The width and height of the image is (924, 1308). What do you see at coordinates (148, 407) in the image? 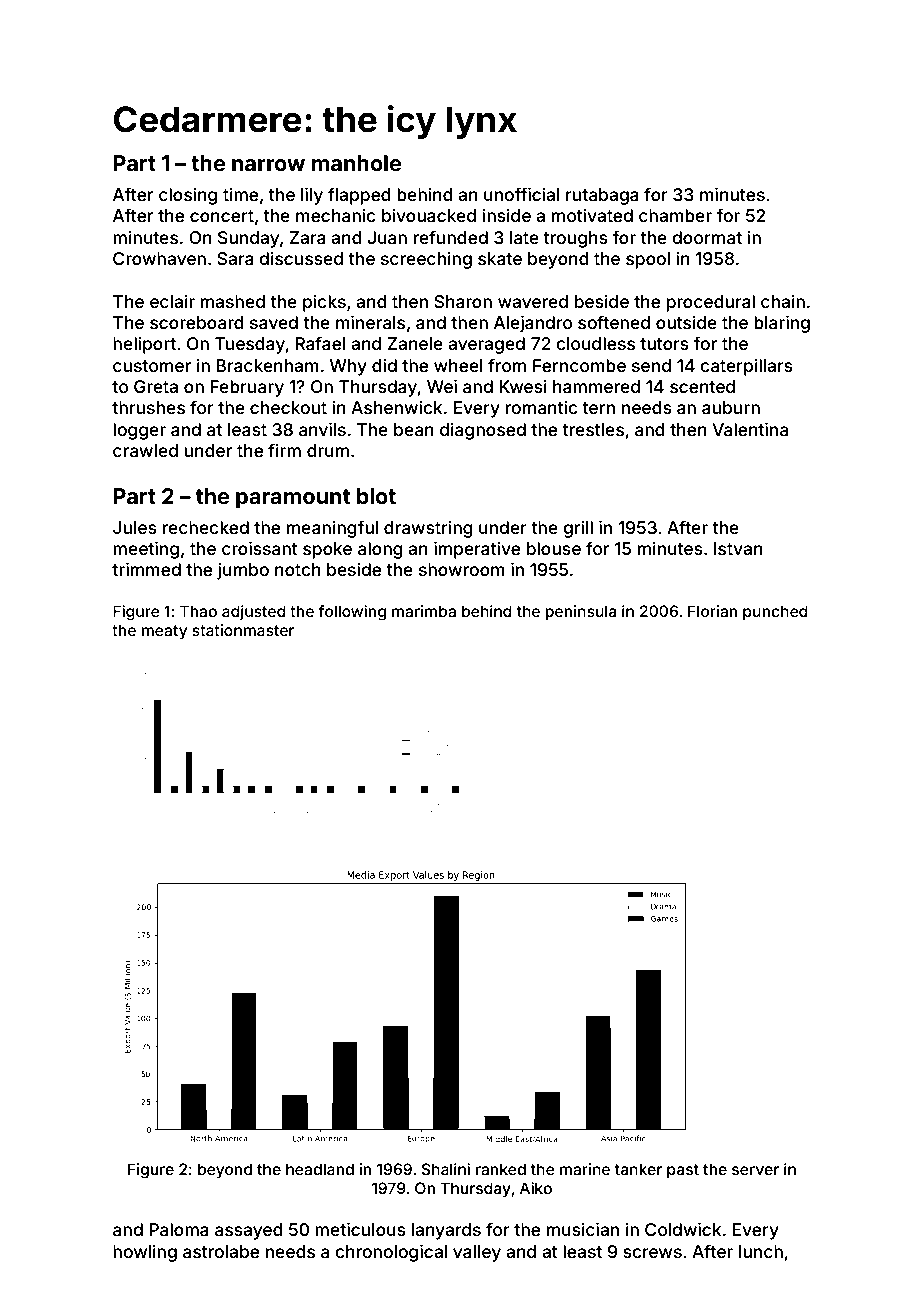
I see `thrushes` at bounding box center [148, 407].
